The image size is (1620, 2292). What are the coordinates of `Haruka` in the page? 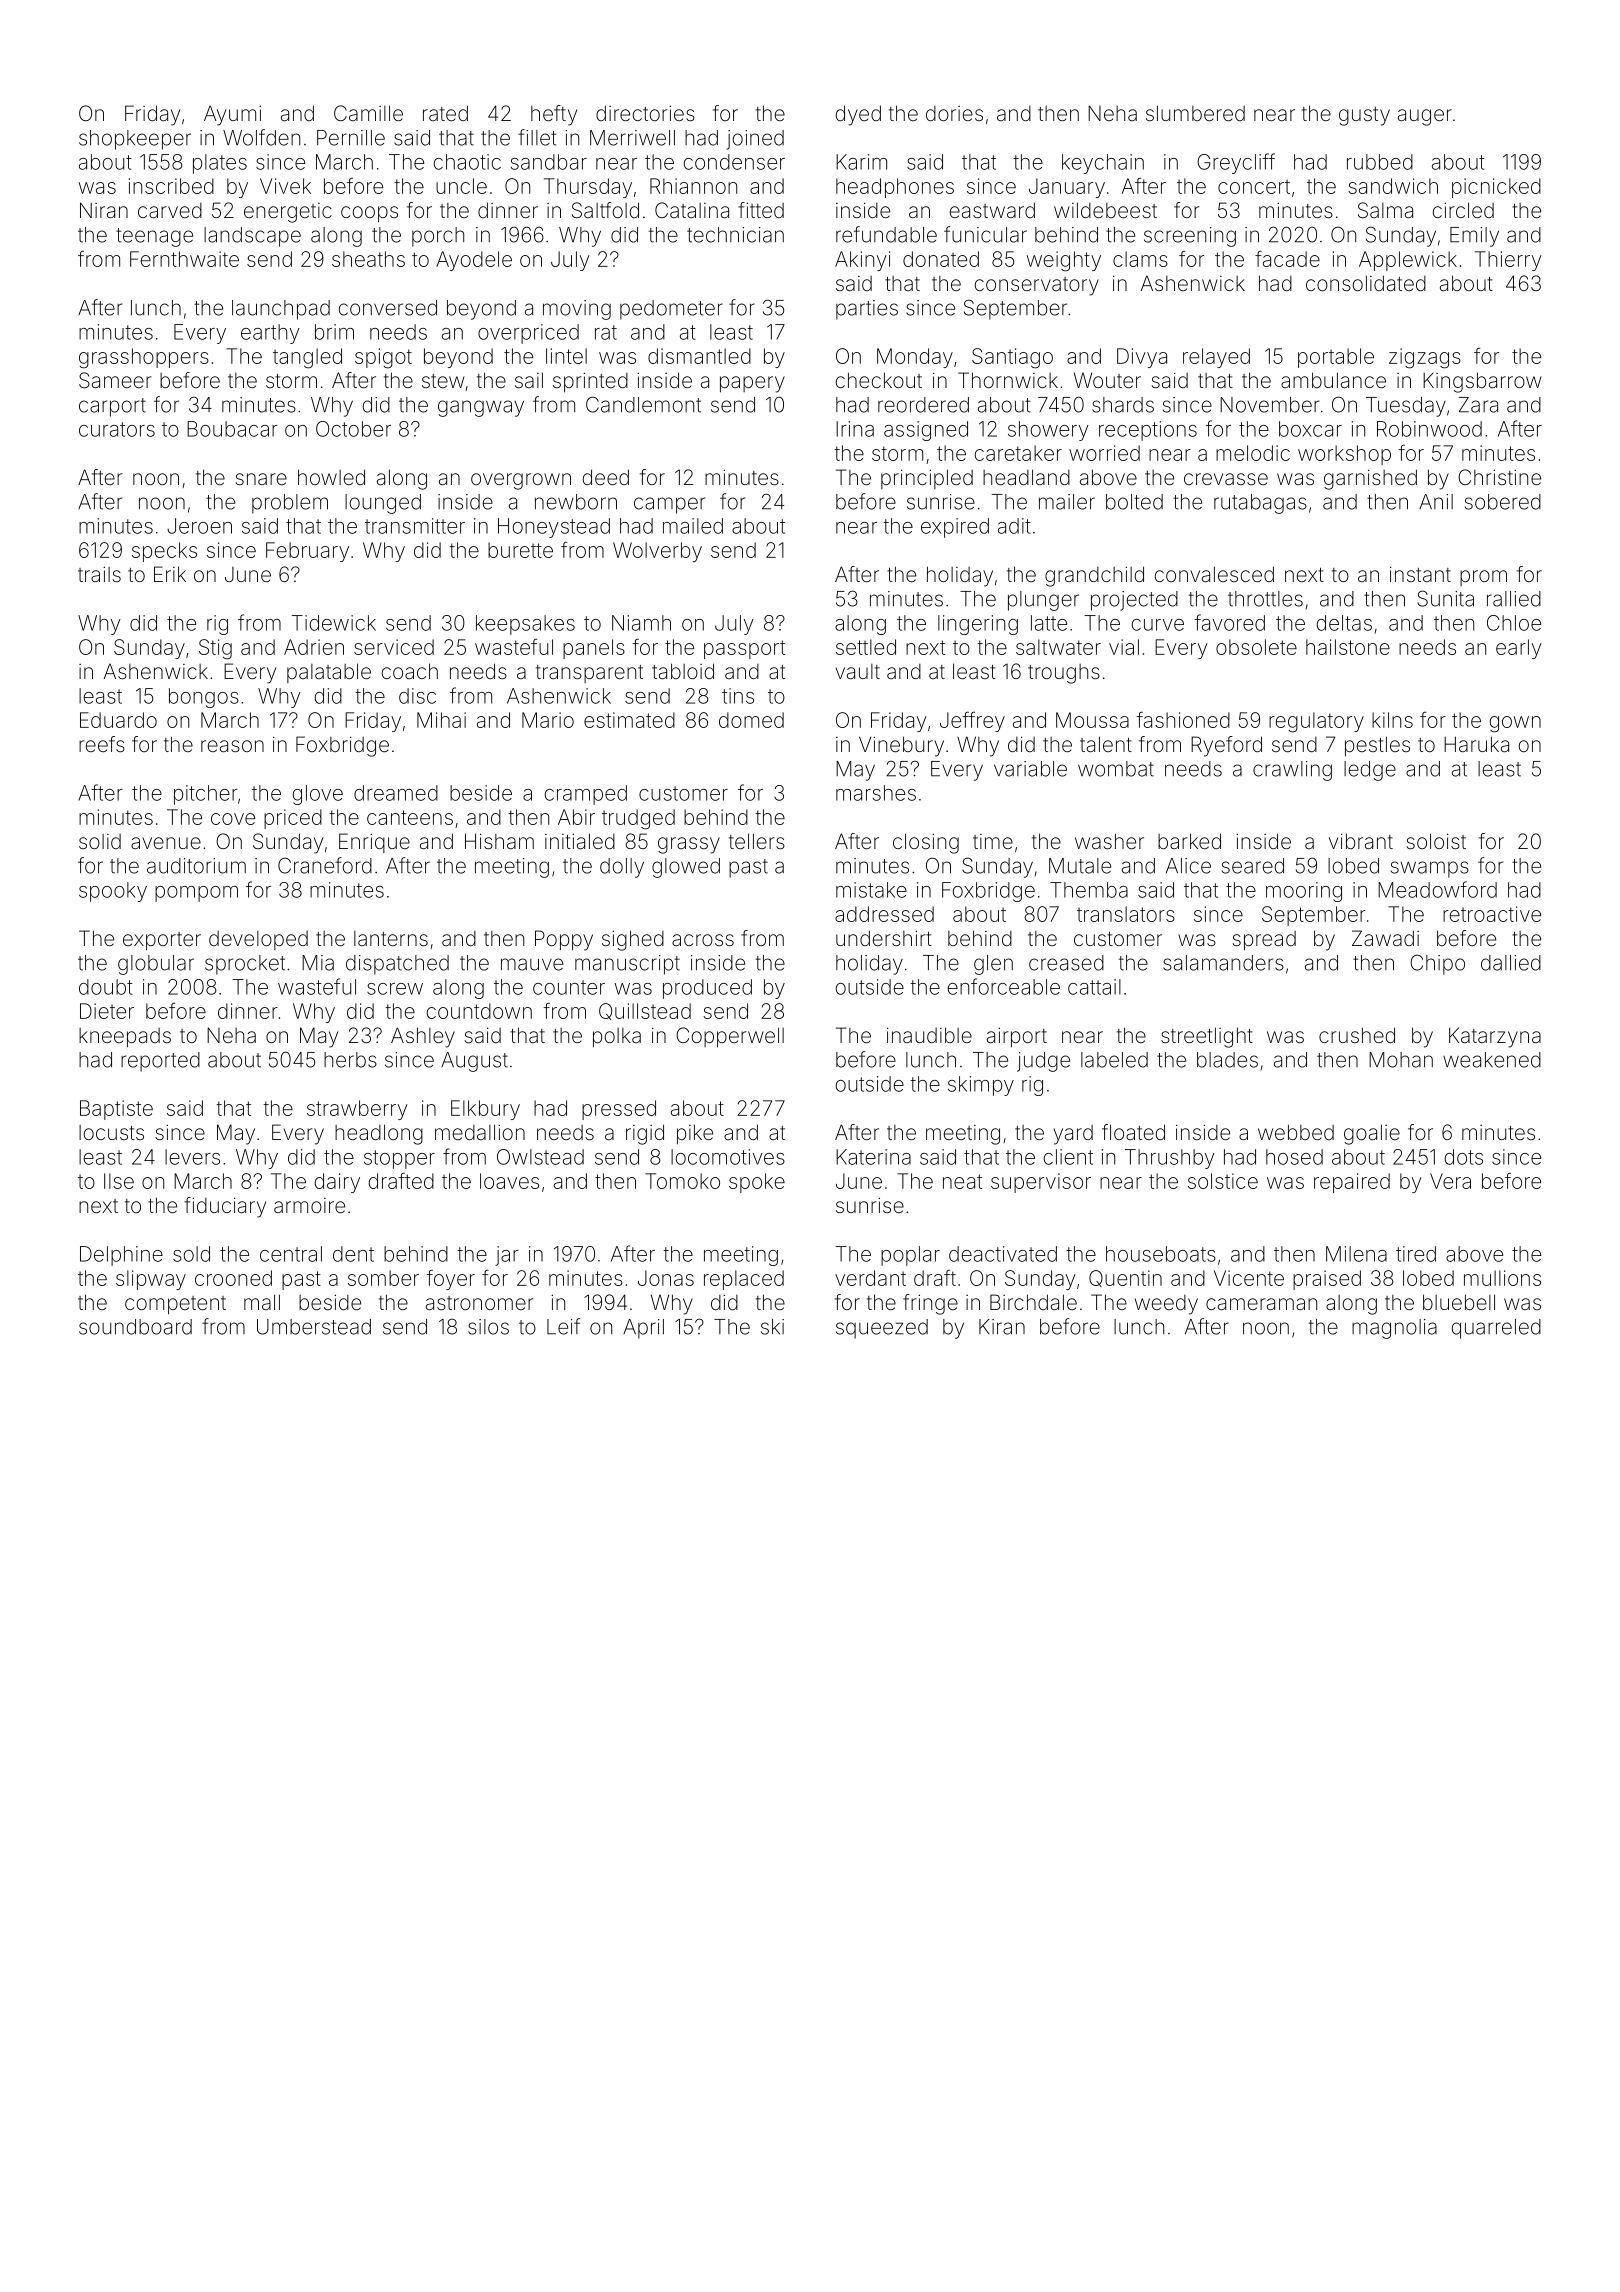 It's located at (1476, 744).
